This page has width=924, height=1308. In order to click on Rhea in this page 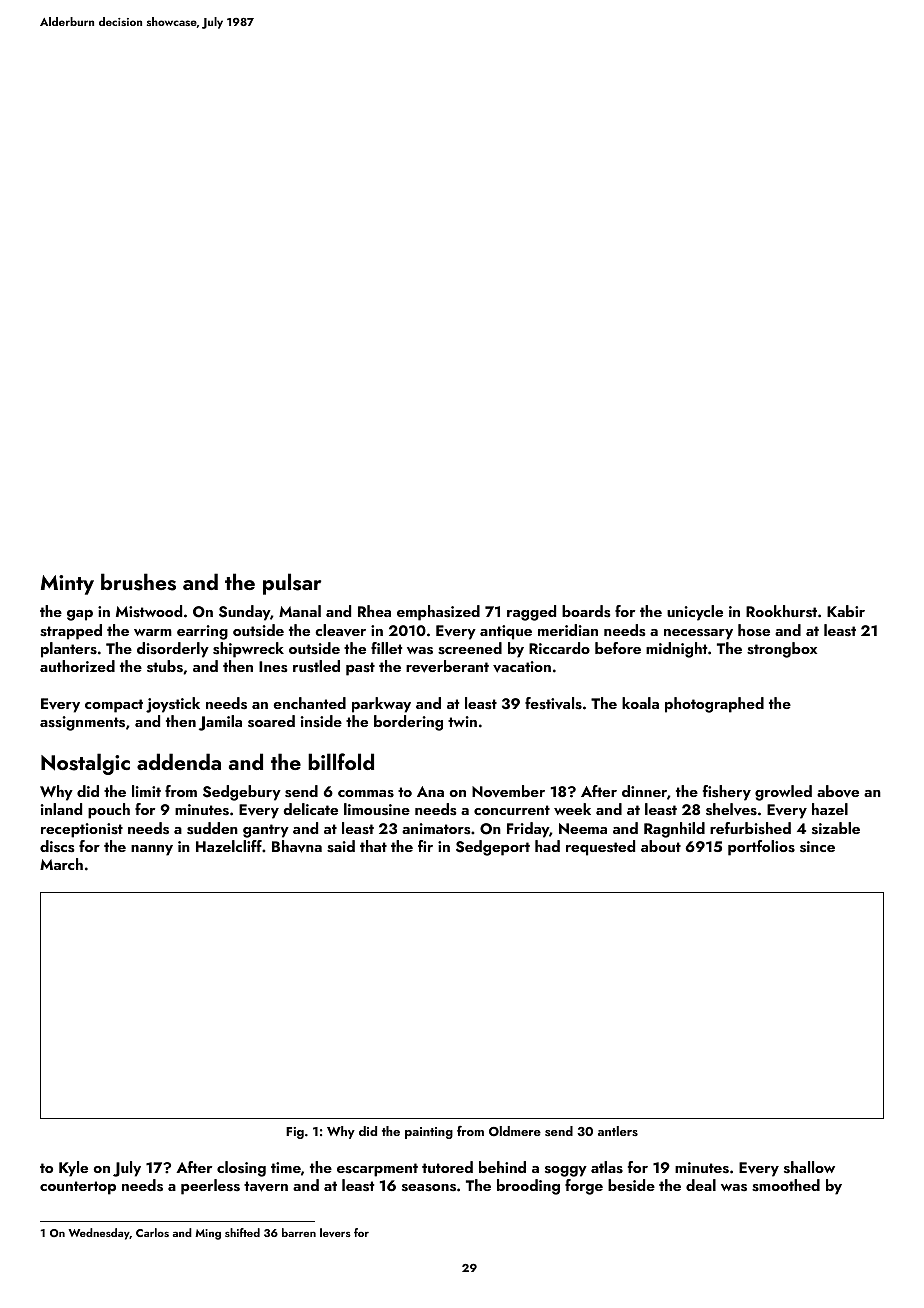, I will do `click(374, 611)`.
